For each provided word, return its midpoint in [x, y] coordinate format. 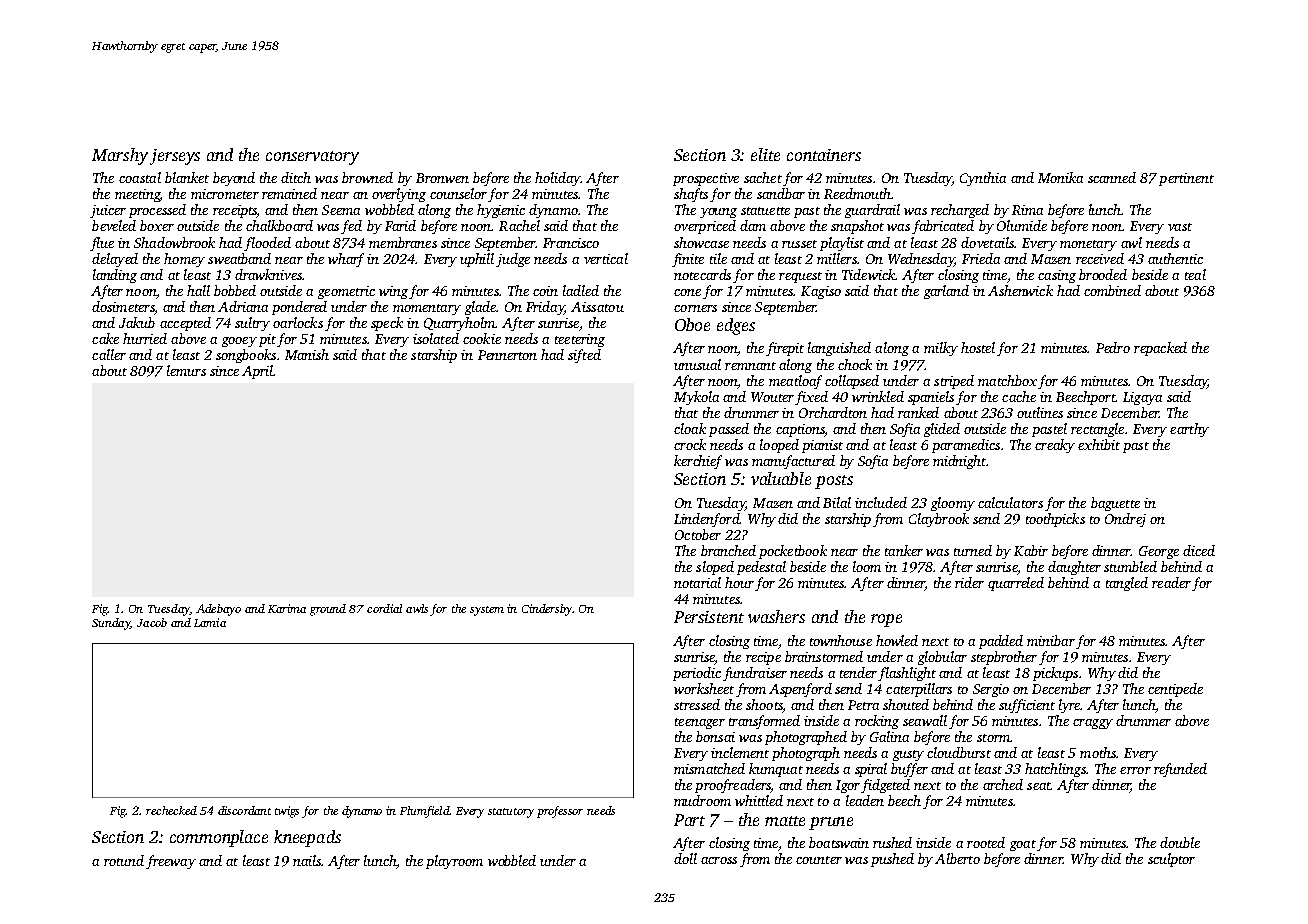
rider [969, 582]
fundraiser [755, 674]
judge [513, 260]
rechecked [171, 810]
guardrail [872, 211]
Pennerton [507, 355]
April [257, 372]
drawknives [268, 274]
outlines [1040, 412]
